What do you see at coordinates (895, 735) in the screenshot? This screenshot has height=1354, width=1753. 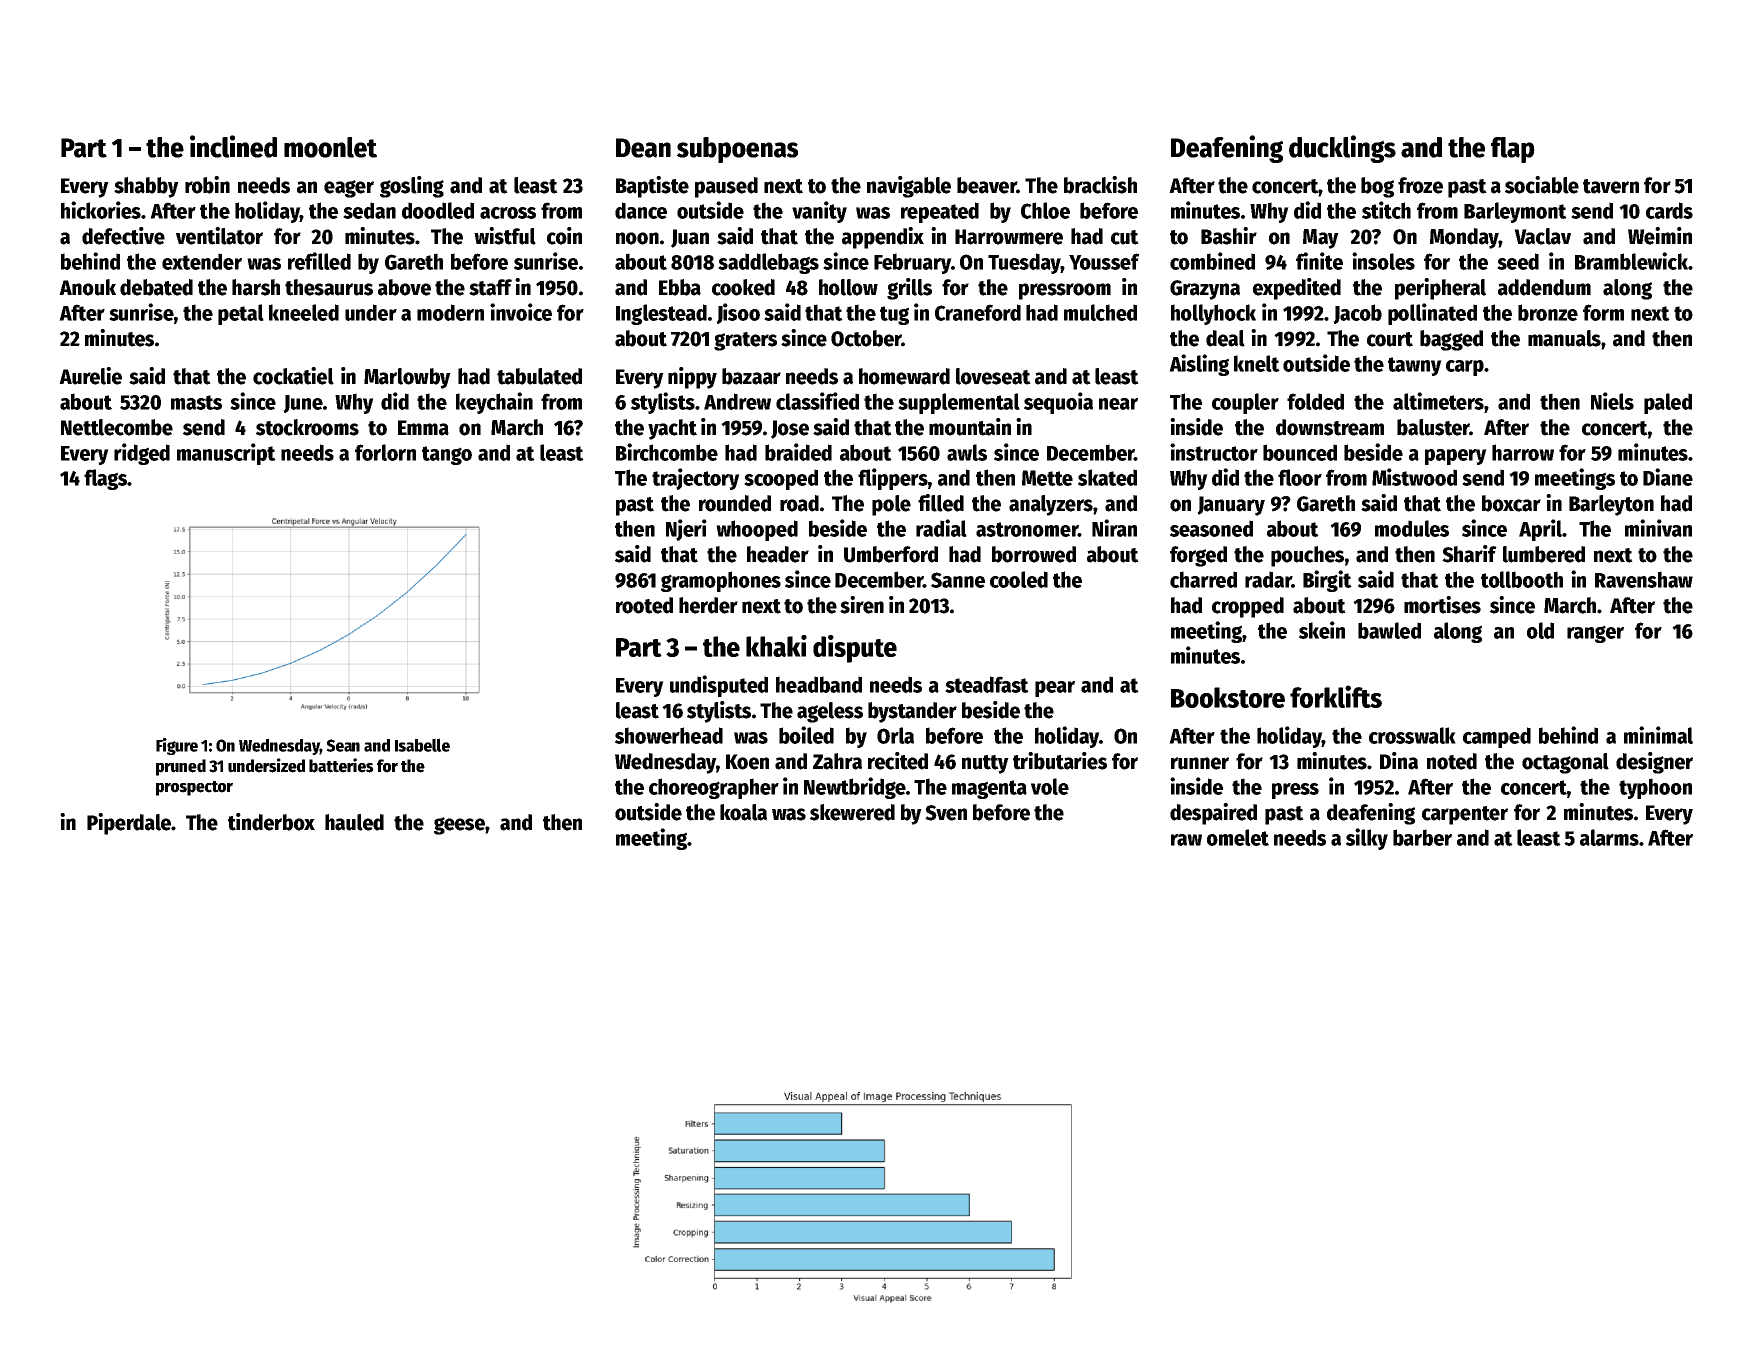 I see `Orla` at bounding box center [895, 735].
